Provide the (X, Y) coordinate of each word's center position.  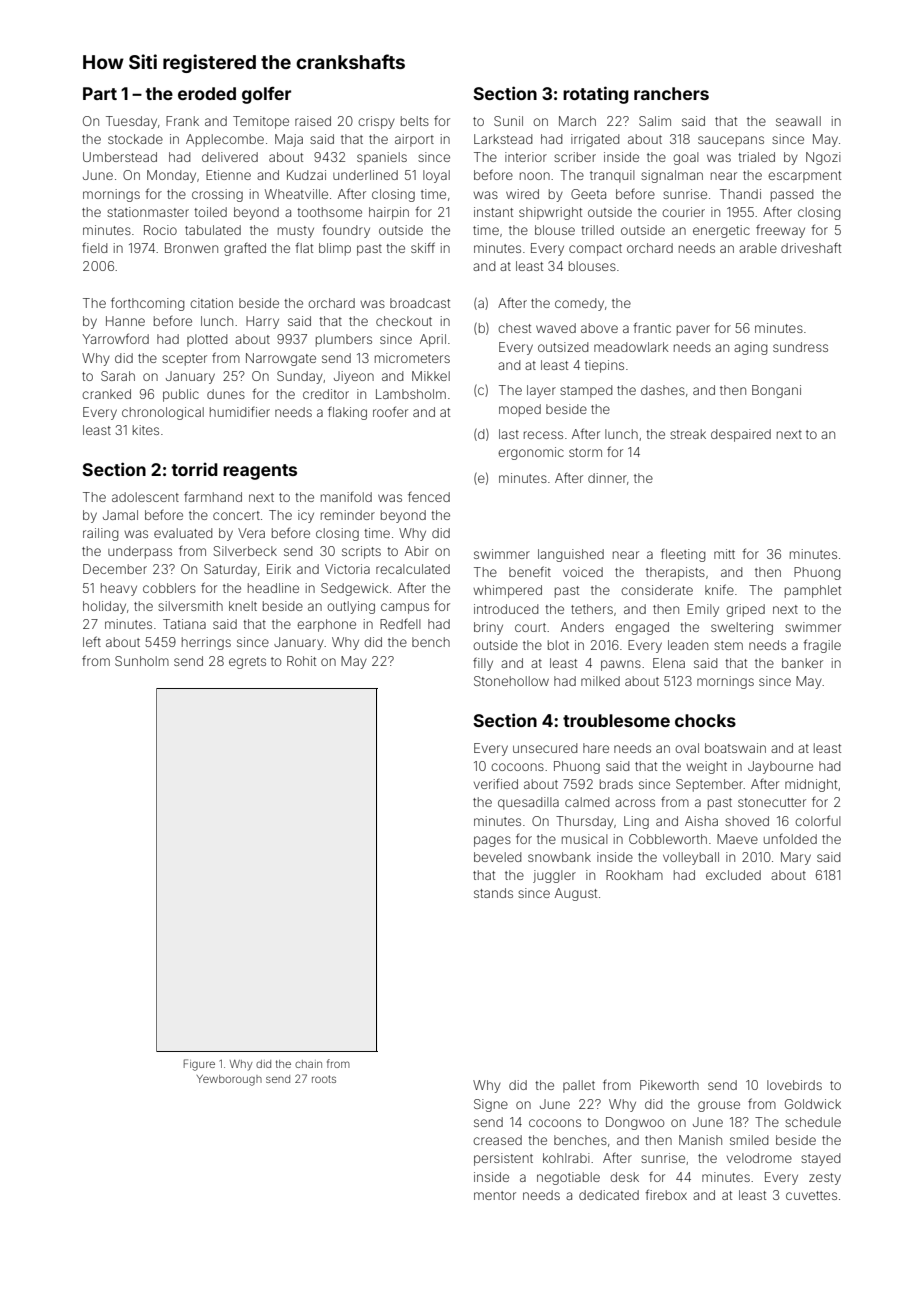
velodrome (759, 1158)
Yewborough (229, 1080)
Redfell (400, 624)
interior (526, 157)
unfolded (790, 839)
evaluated (183, 533)
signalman (672, 176)
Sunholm (142, 661)
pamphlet (813, 591)
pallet (579, 1086)
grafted (245, 249)
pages (492, 841)
